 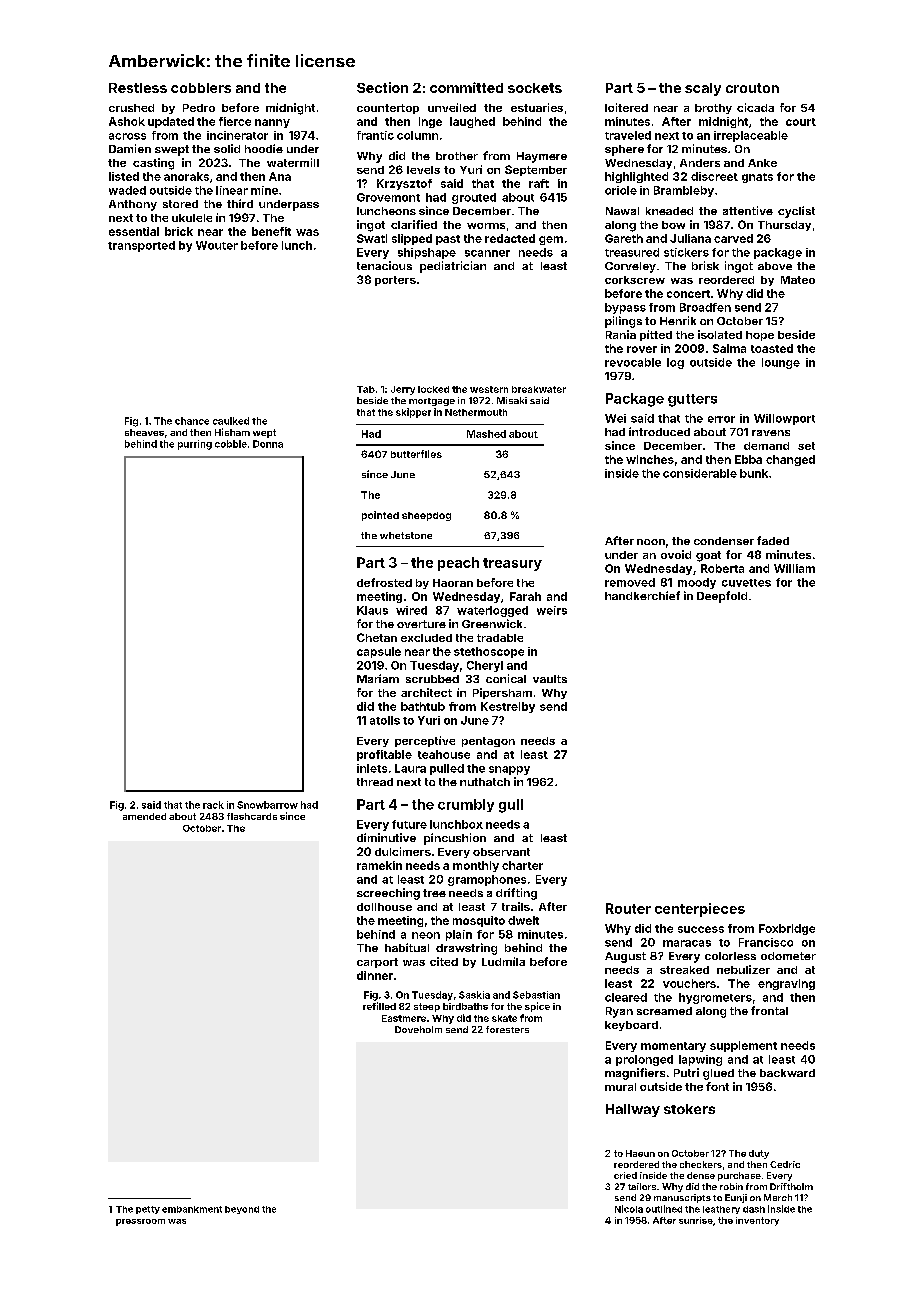 What do you see at coordinates (192, 1209) in the screenshot?
I see `embankment` at bounding box center [192, 1209].
